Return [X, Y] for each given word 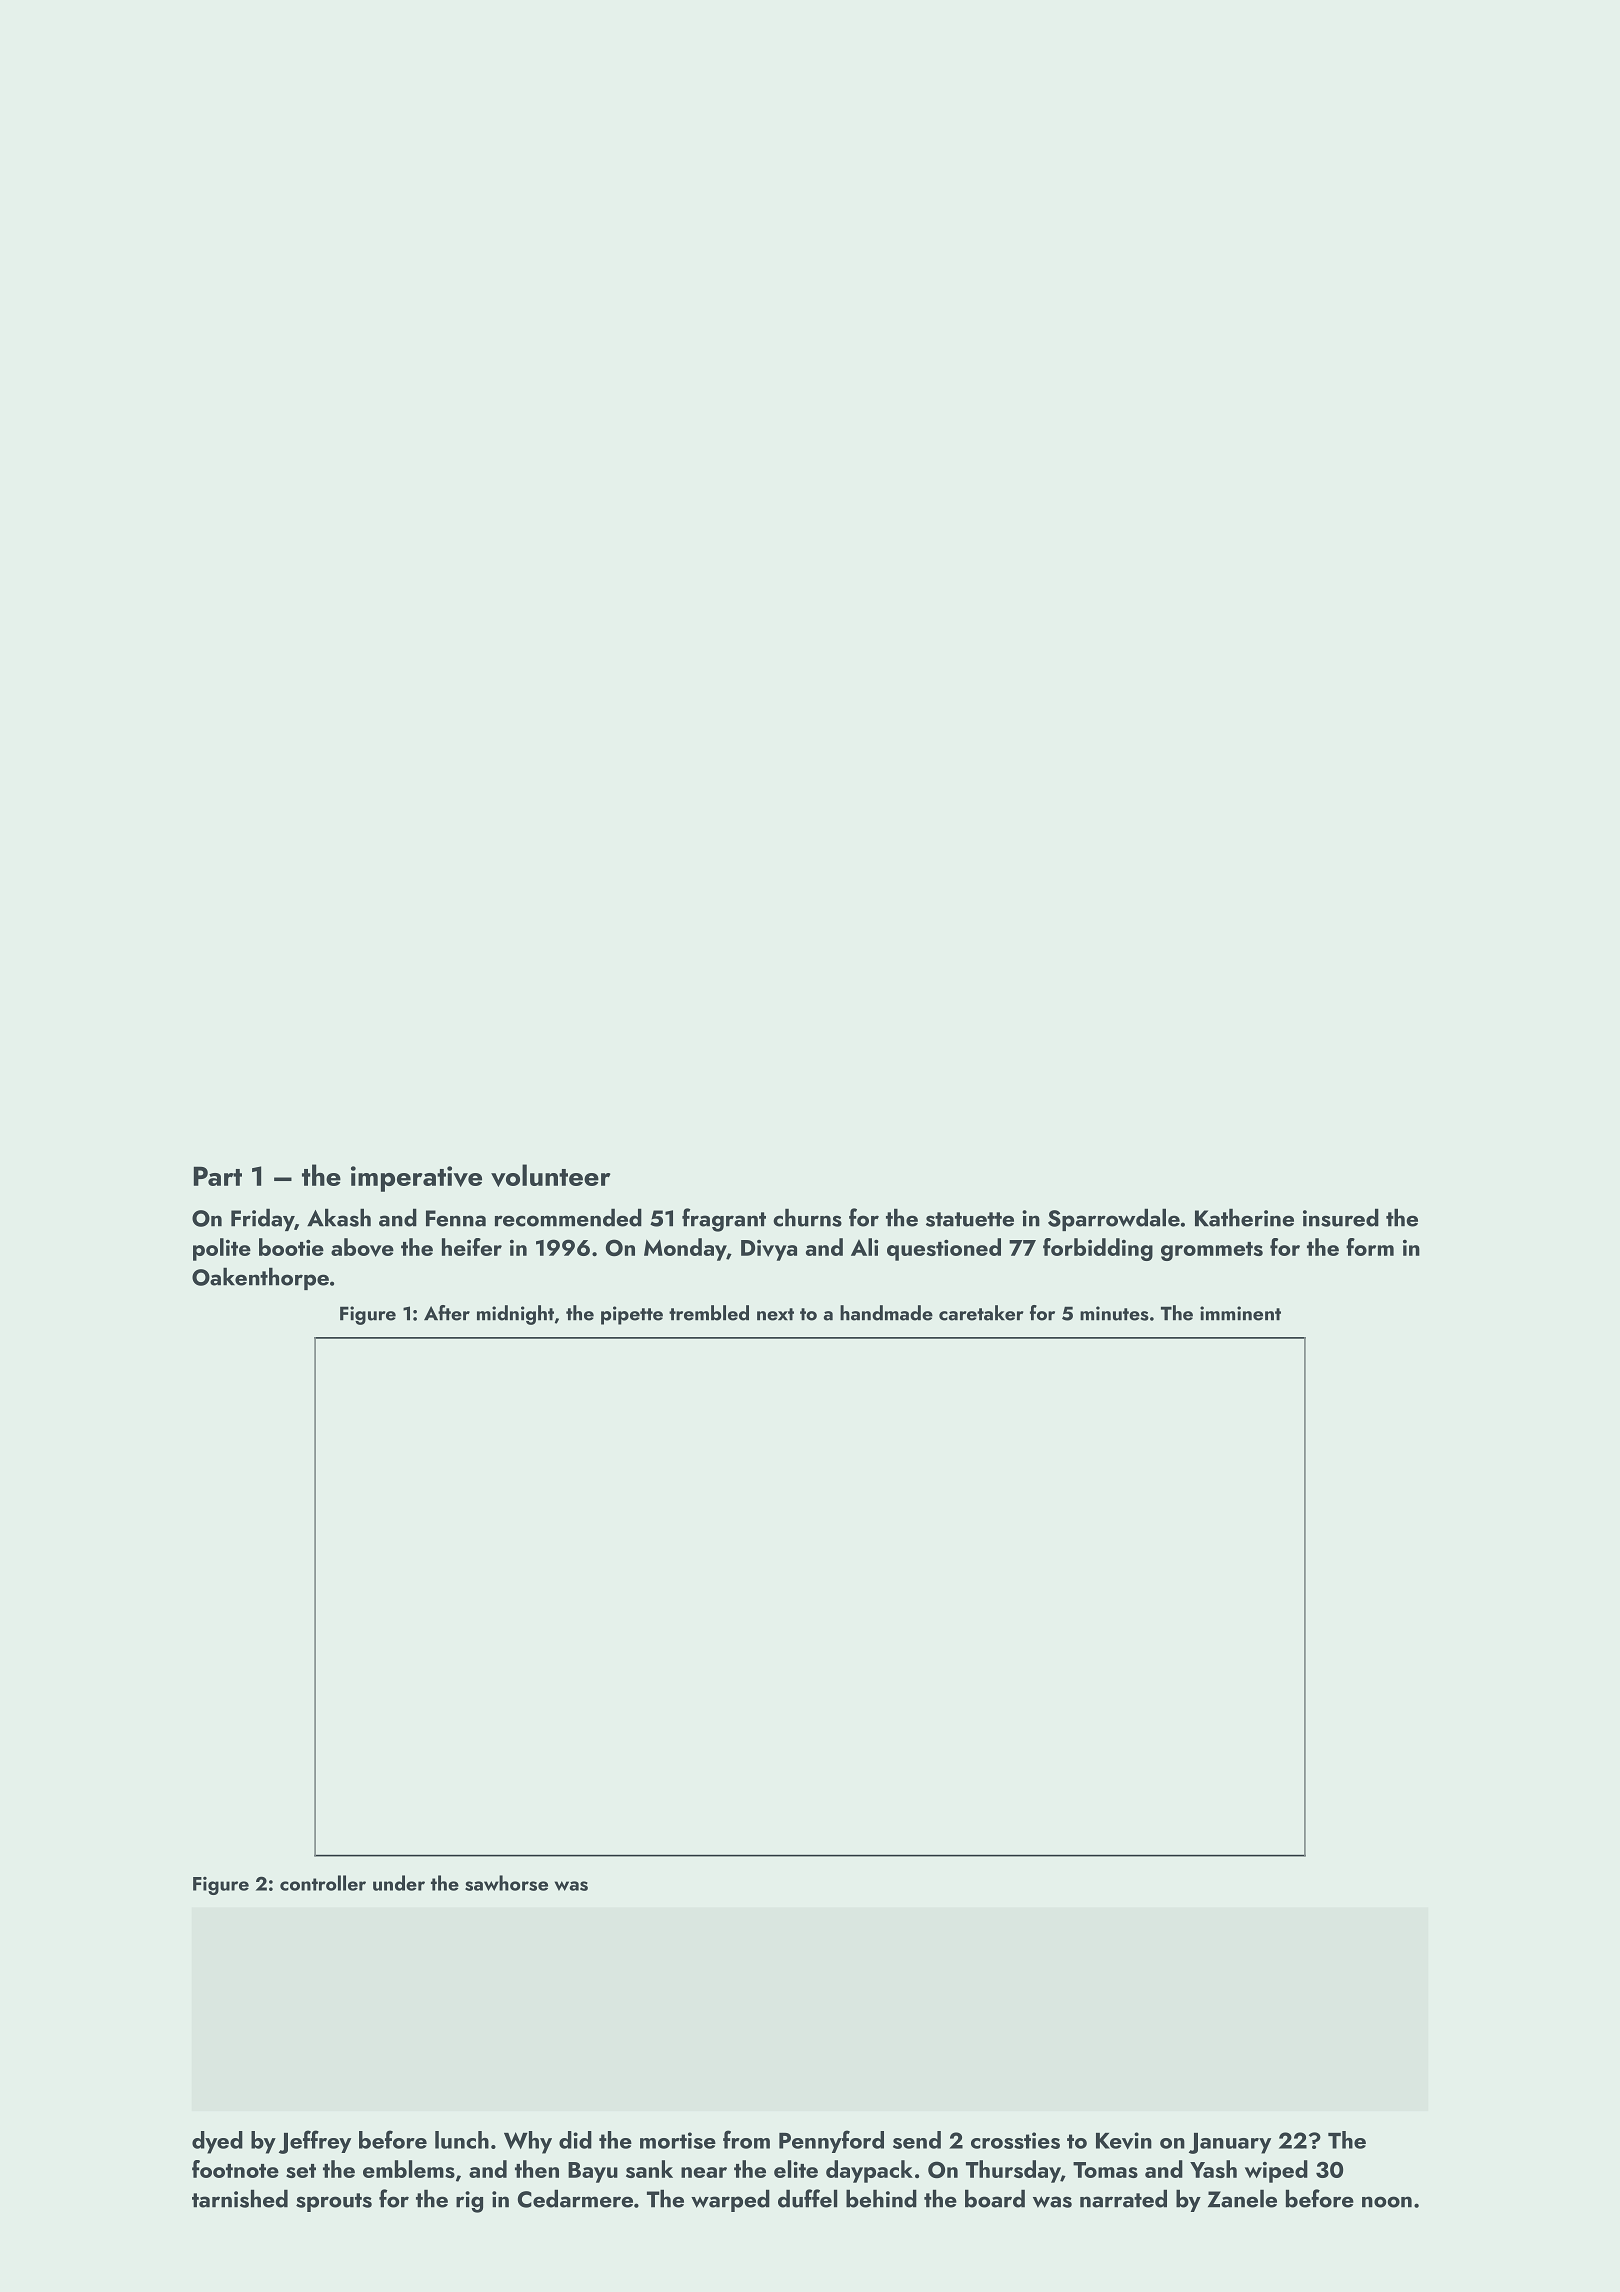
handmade [886, 1313]
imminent [1240, 1313]
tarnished [240, 2198]
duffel [807, 2198]
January [1230, 2143]
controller [323, 1883]
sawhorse [506, 1883]
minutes [1114, 1313]
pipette [632, 1315]
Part [218, 1176]
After [447, 1313]
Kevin [1124, 2141]
